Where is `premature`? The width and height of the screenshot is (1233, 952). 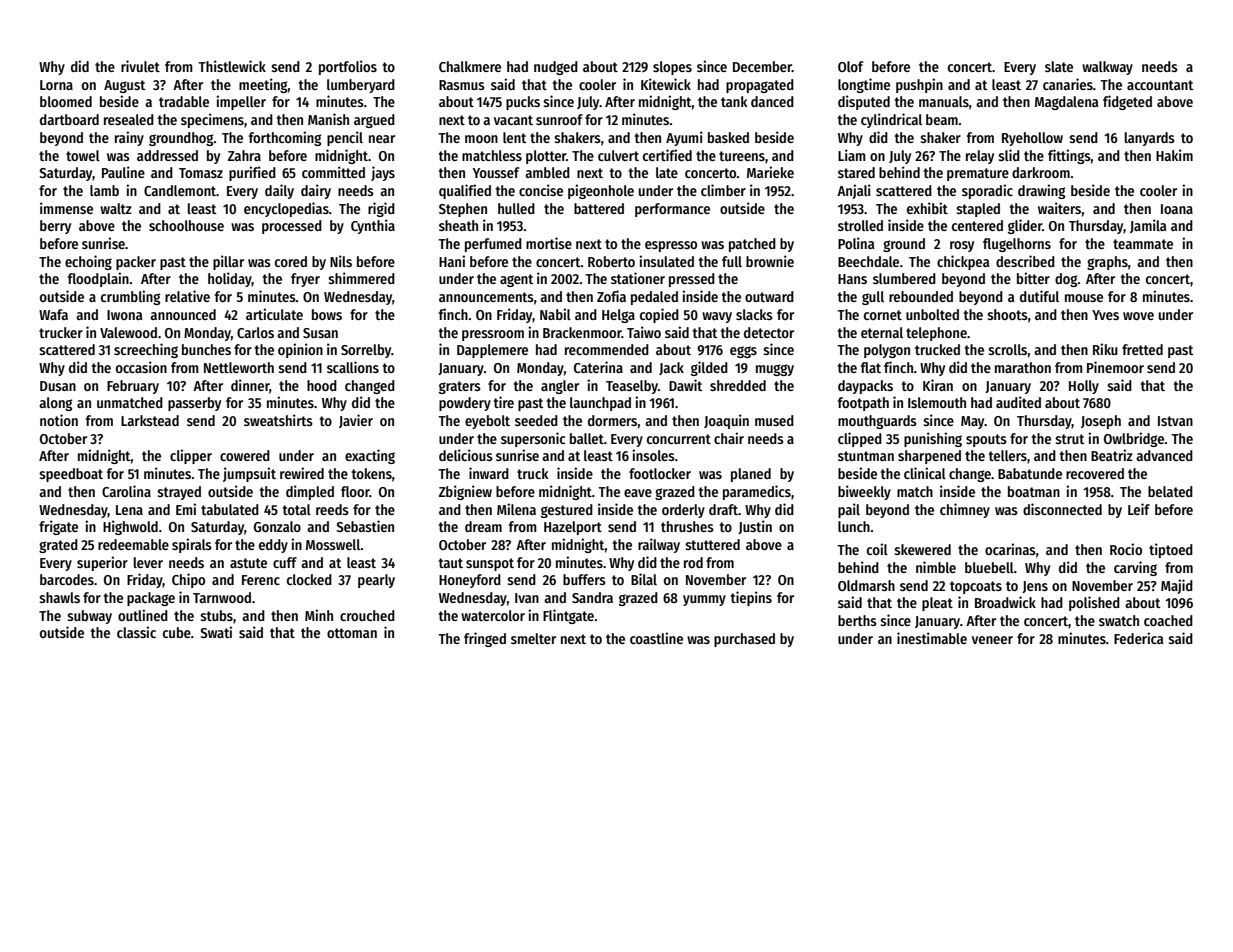 premature is located at coordinates (978, 174).
